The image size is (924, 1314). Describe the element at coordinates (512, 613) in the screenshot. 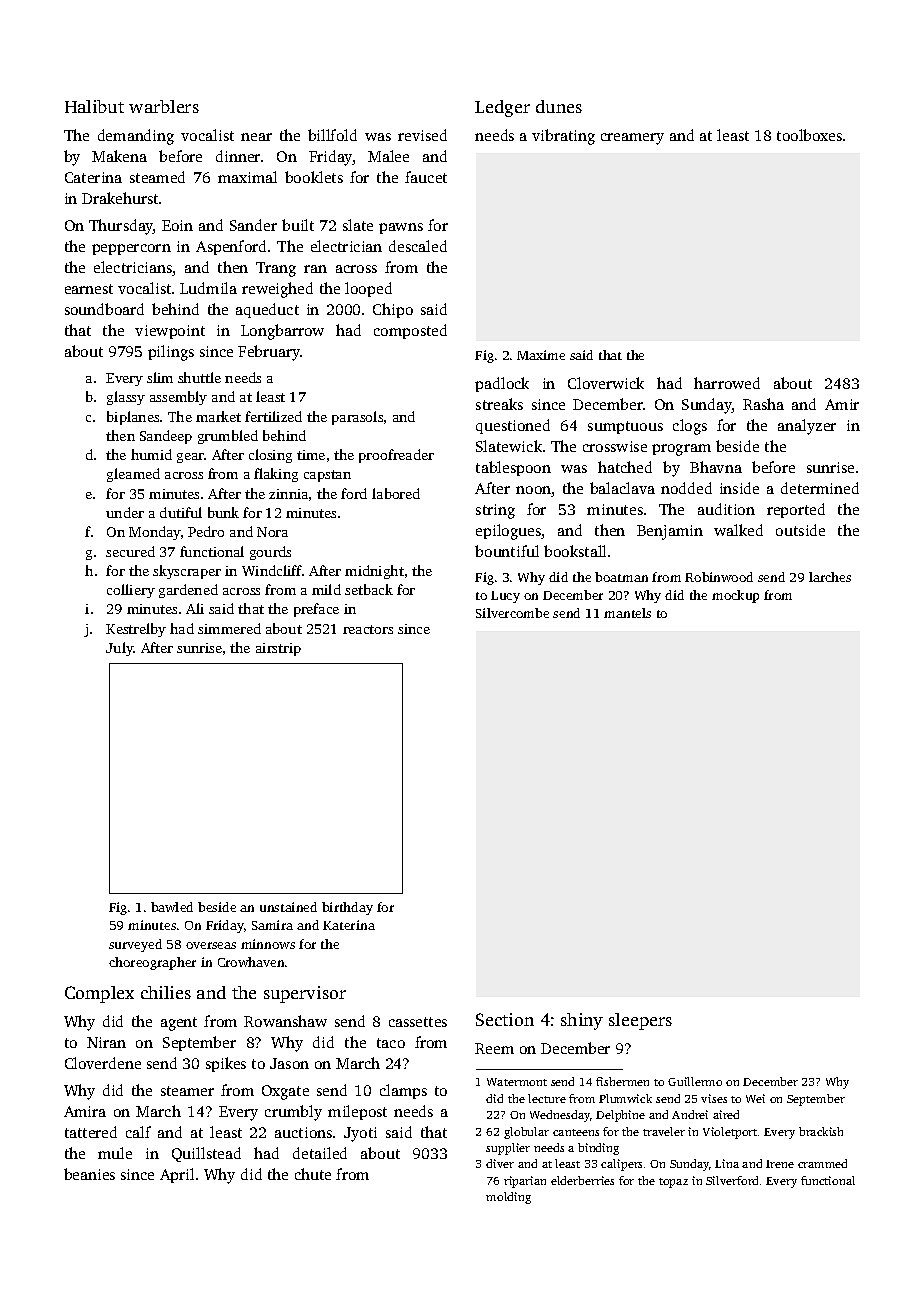

I see `Silvercombe` at that location.
